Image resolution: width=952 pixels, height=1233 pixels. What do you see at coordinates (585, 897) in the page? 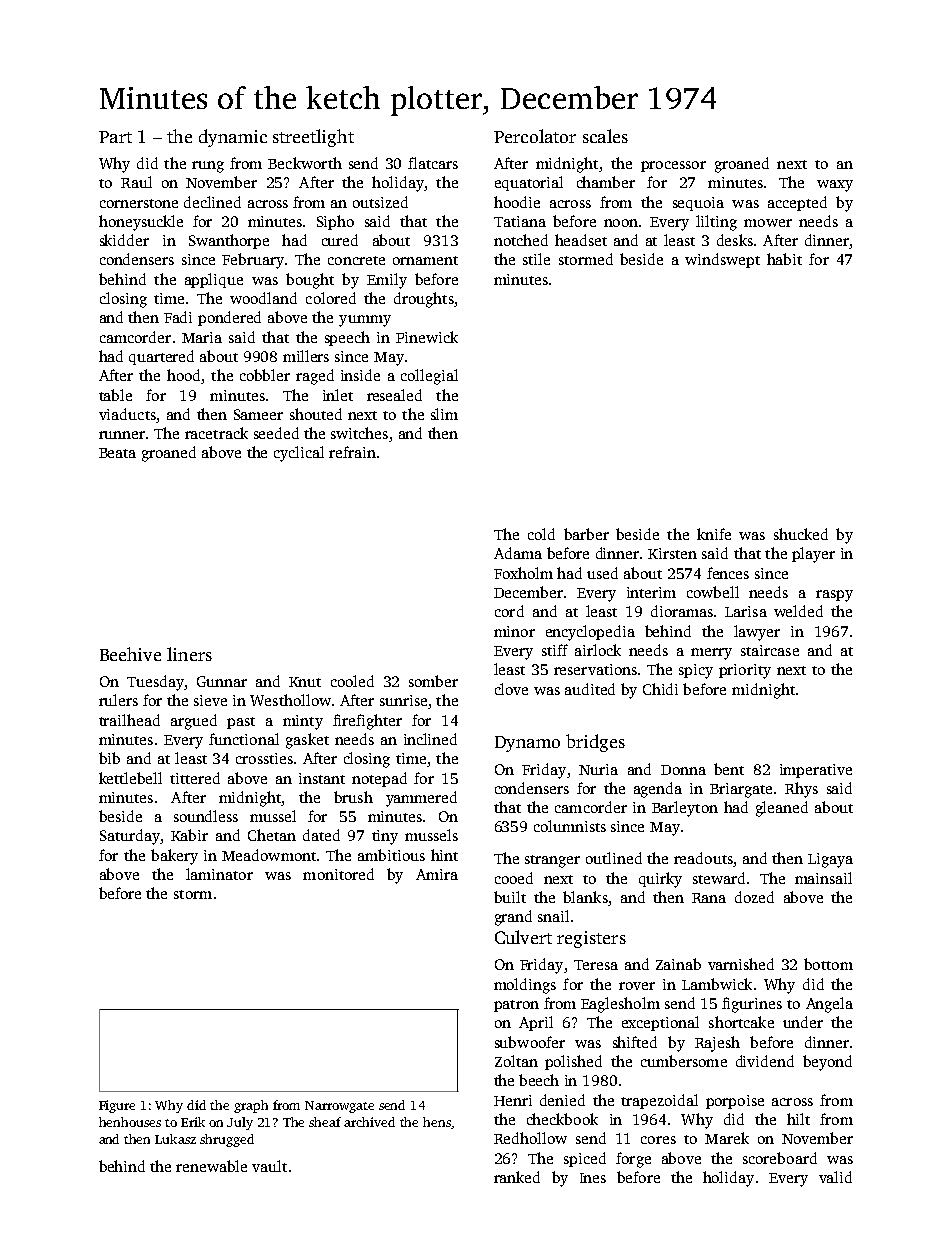
I see `blanks` at bounding box center [585, 897].
